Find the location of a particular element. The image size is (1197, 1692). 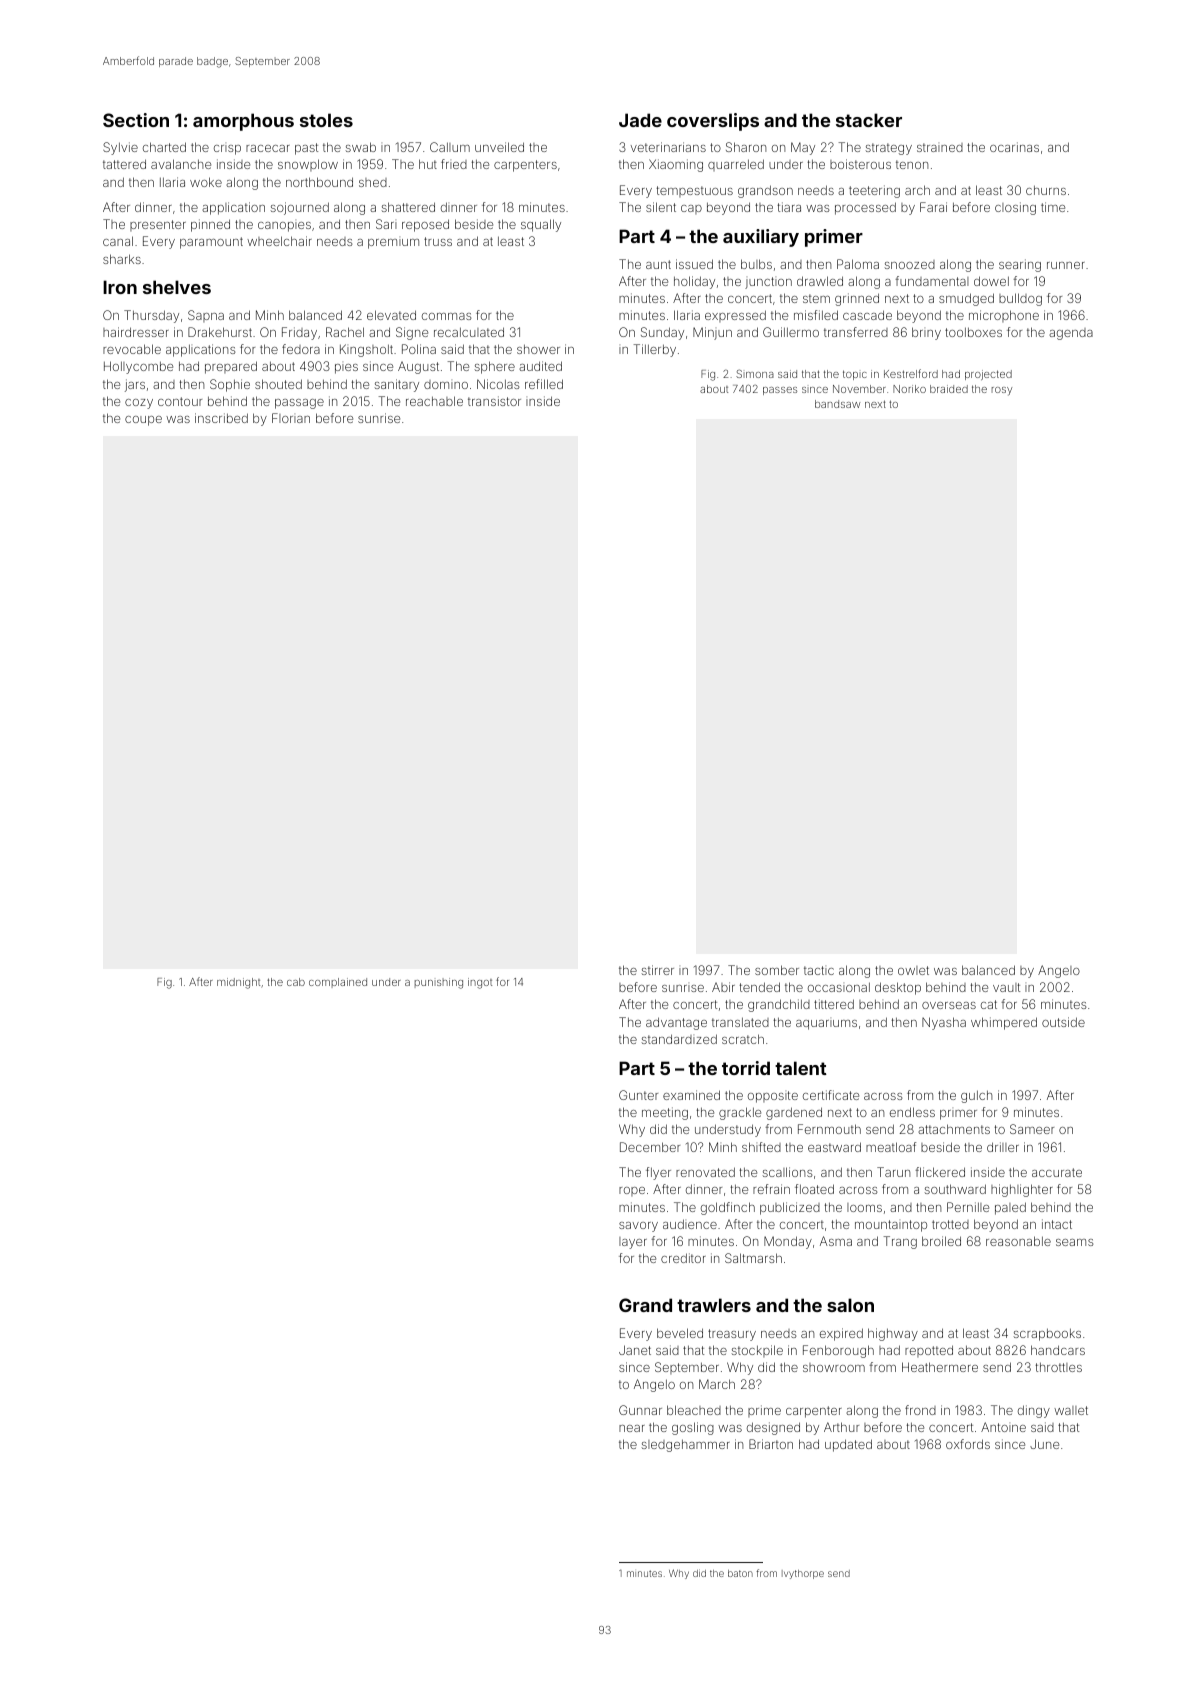

attachments is located at coordinates (954, 1129).
